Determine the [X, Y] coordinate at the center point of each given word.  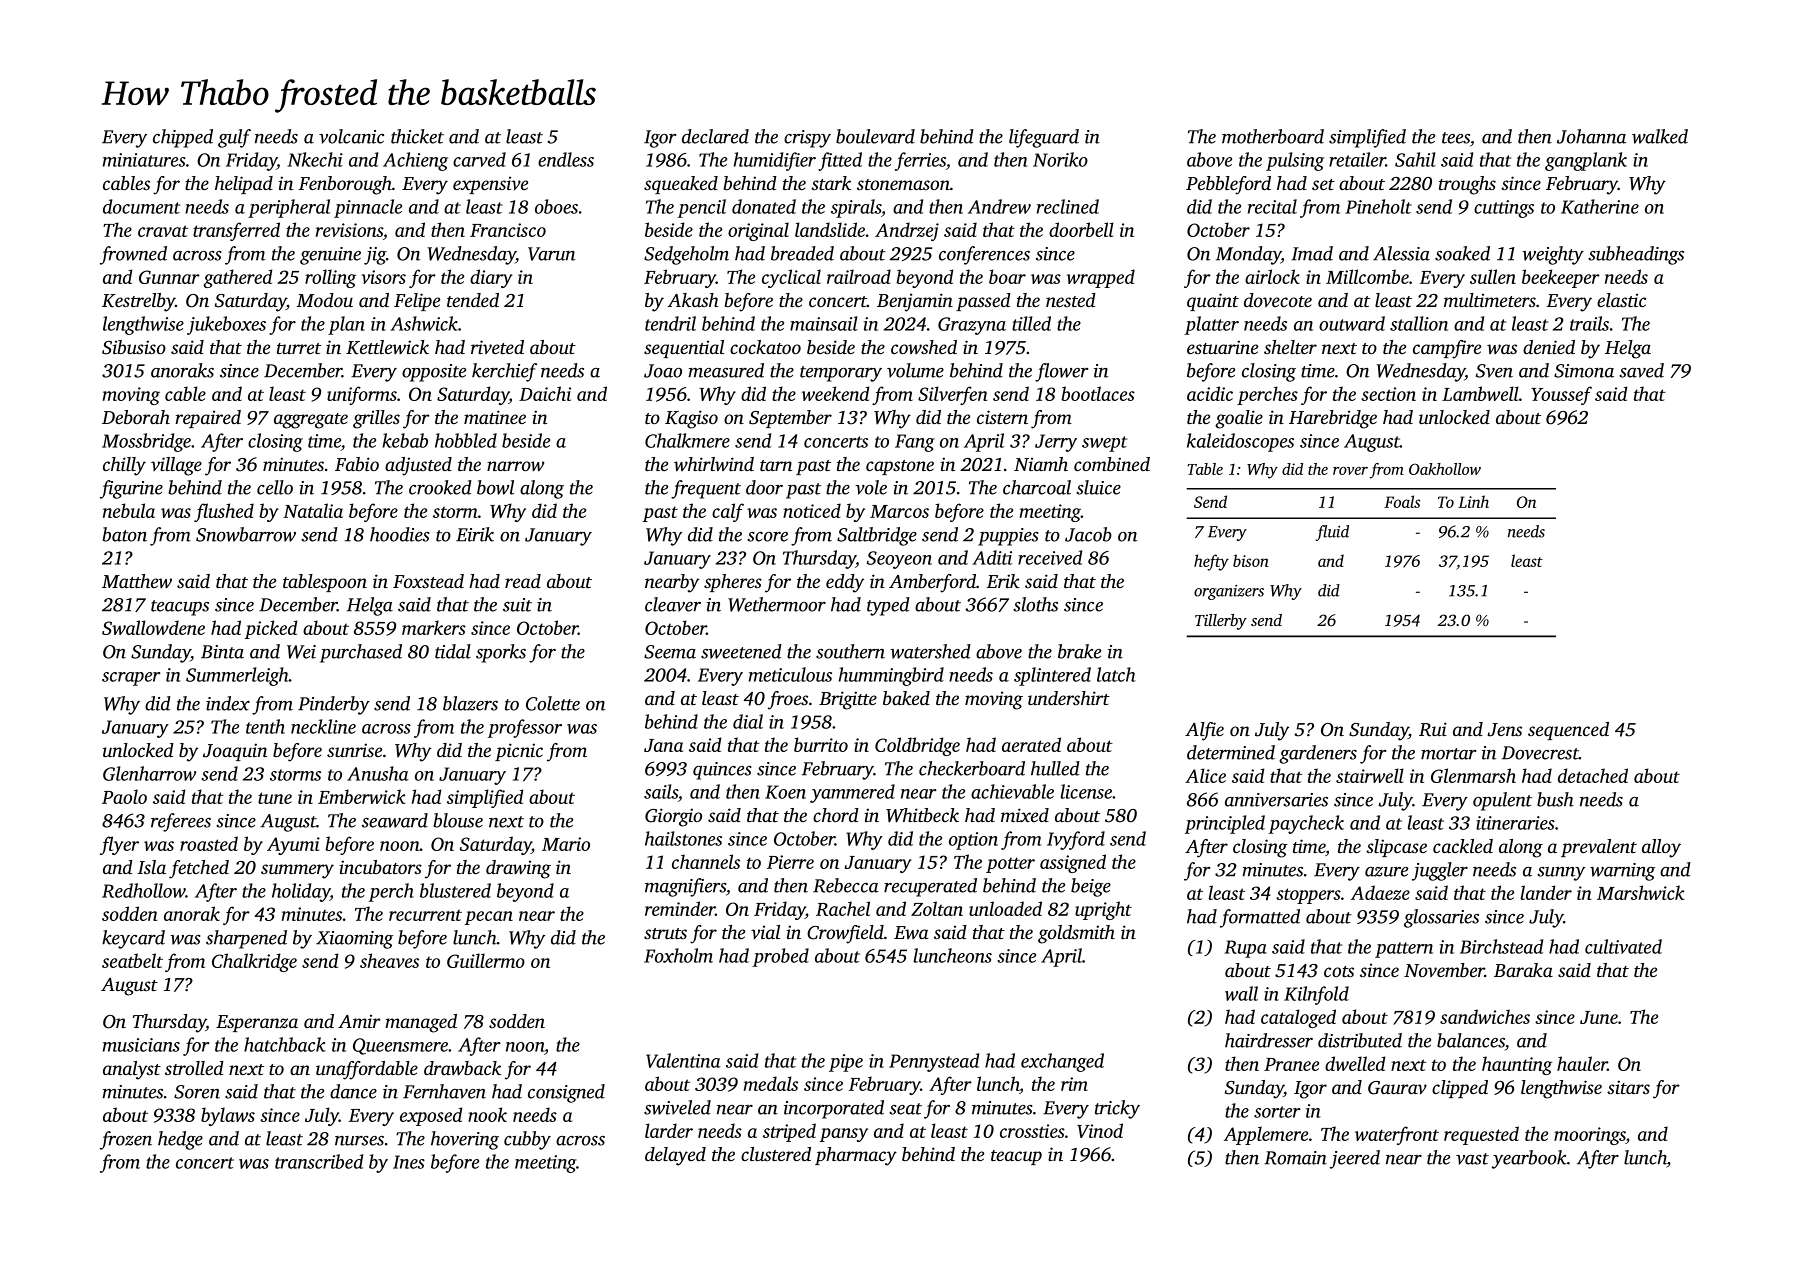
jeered [1355, 1159]
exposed [431, 1116]
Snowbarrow [246, 534]
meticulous [790, 674]
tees [1456, 138]
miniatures [144, 160]
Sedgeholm [686, 255]
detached [1593, 775]
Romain [1295, 1158]
